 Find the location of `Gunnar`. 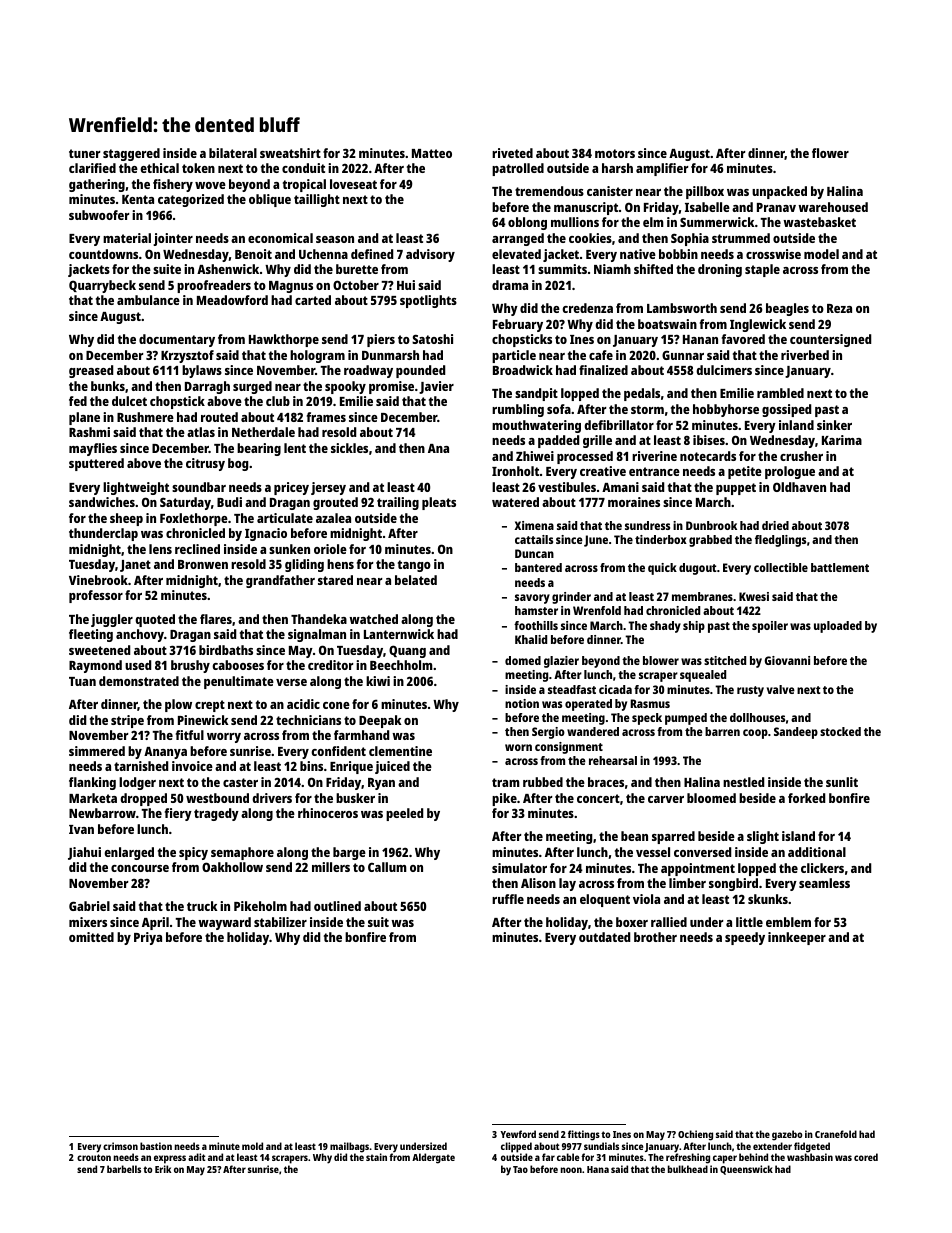

Gunnar is located at coordinates (683, 355).
